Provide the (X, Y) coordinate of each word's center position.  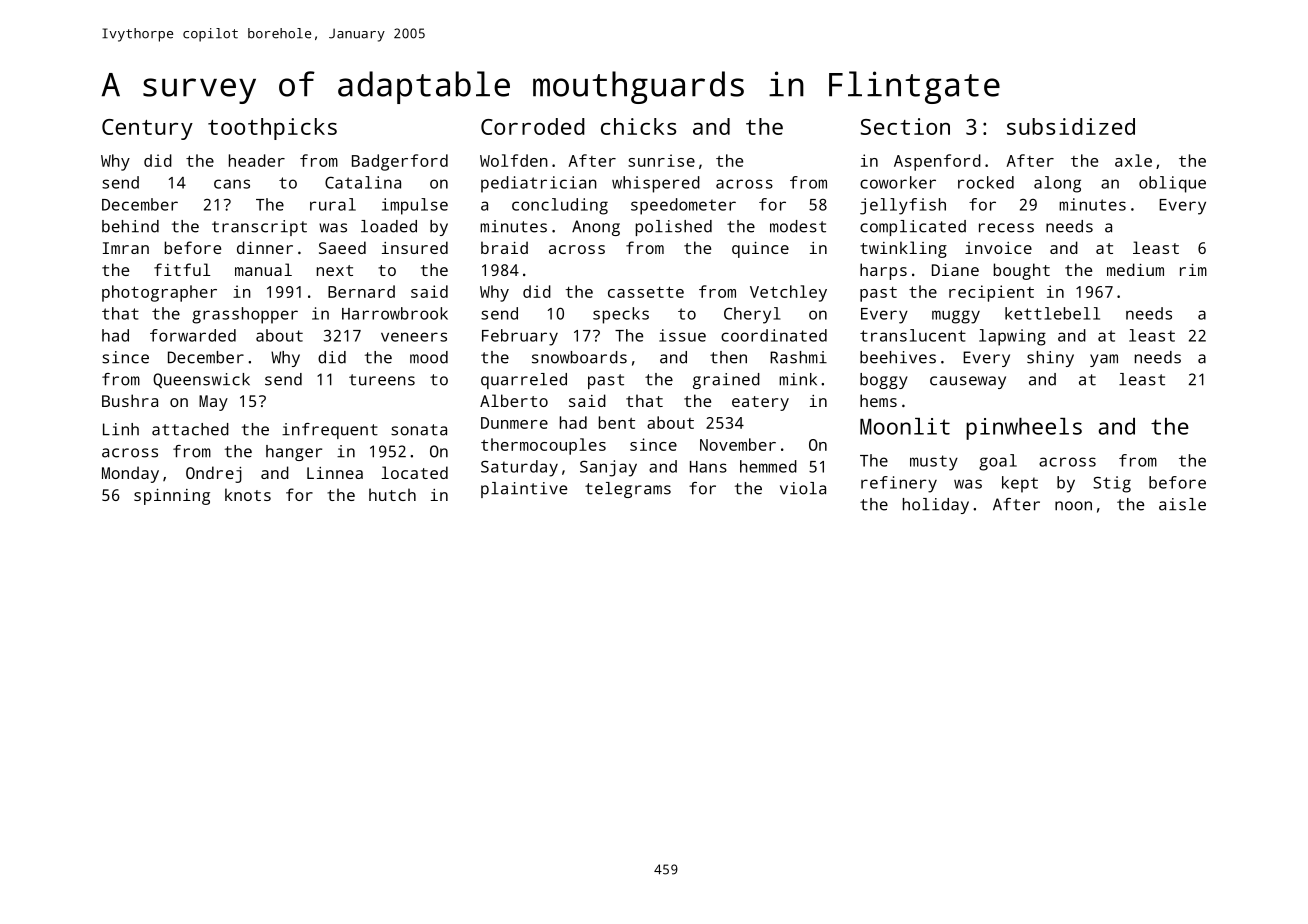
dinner (265, 247)
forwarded (193, 335)
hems (878, 400)
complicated (913, 228)
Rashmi (798, 357)
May (213, 403)
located (415, 472)
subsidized (1071, 126)
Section (905, 126)
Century (147, 129)
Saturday (519, 468)
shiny (1050, 359)
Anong (596, 228)
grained (726, 381)
